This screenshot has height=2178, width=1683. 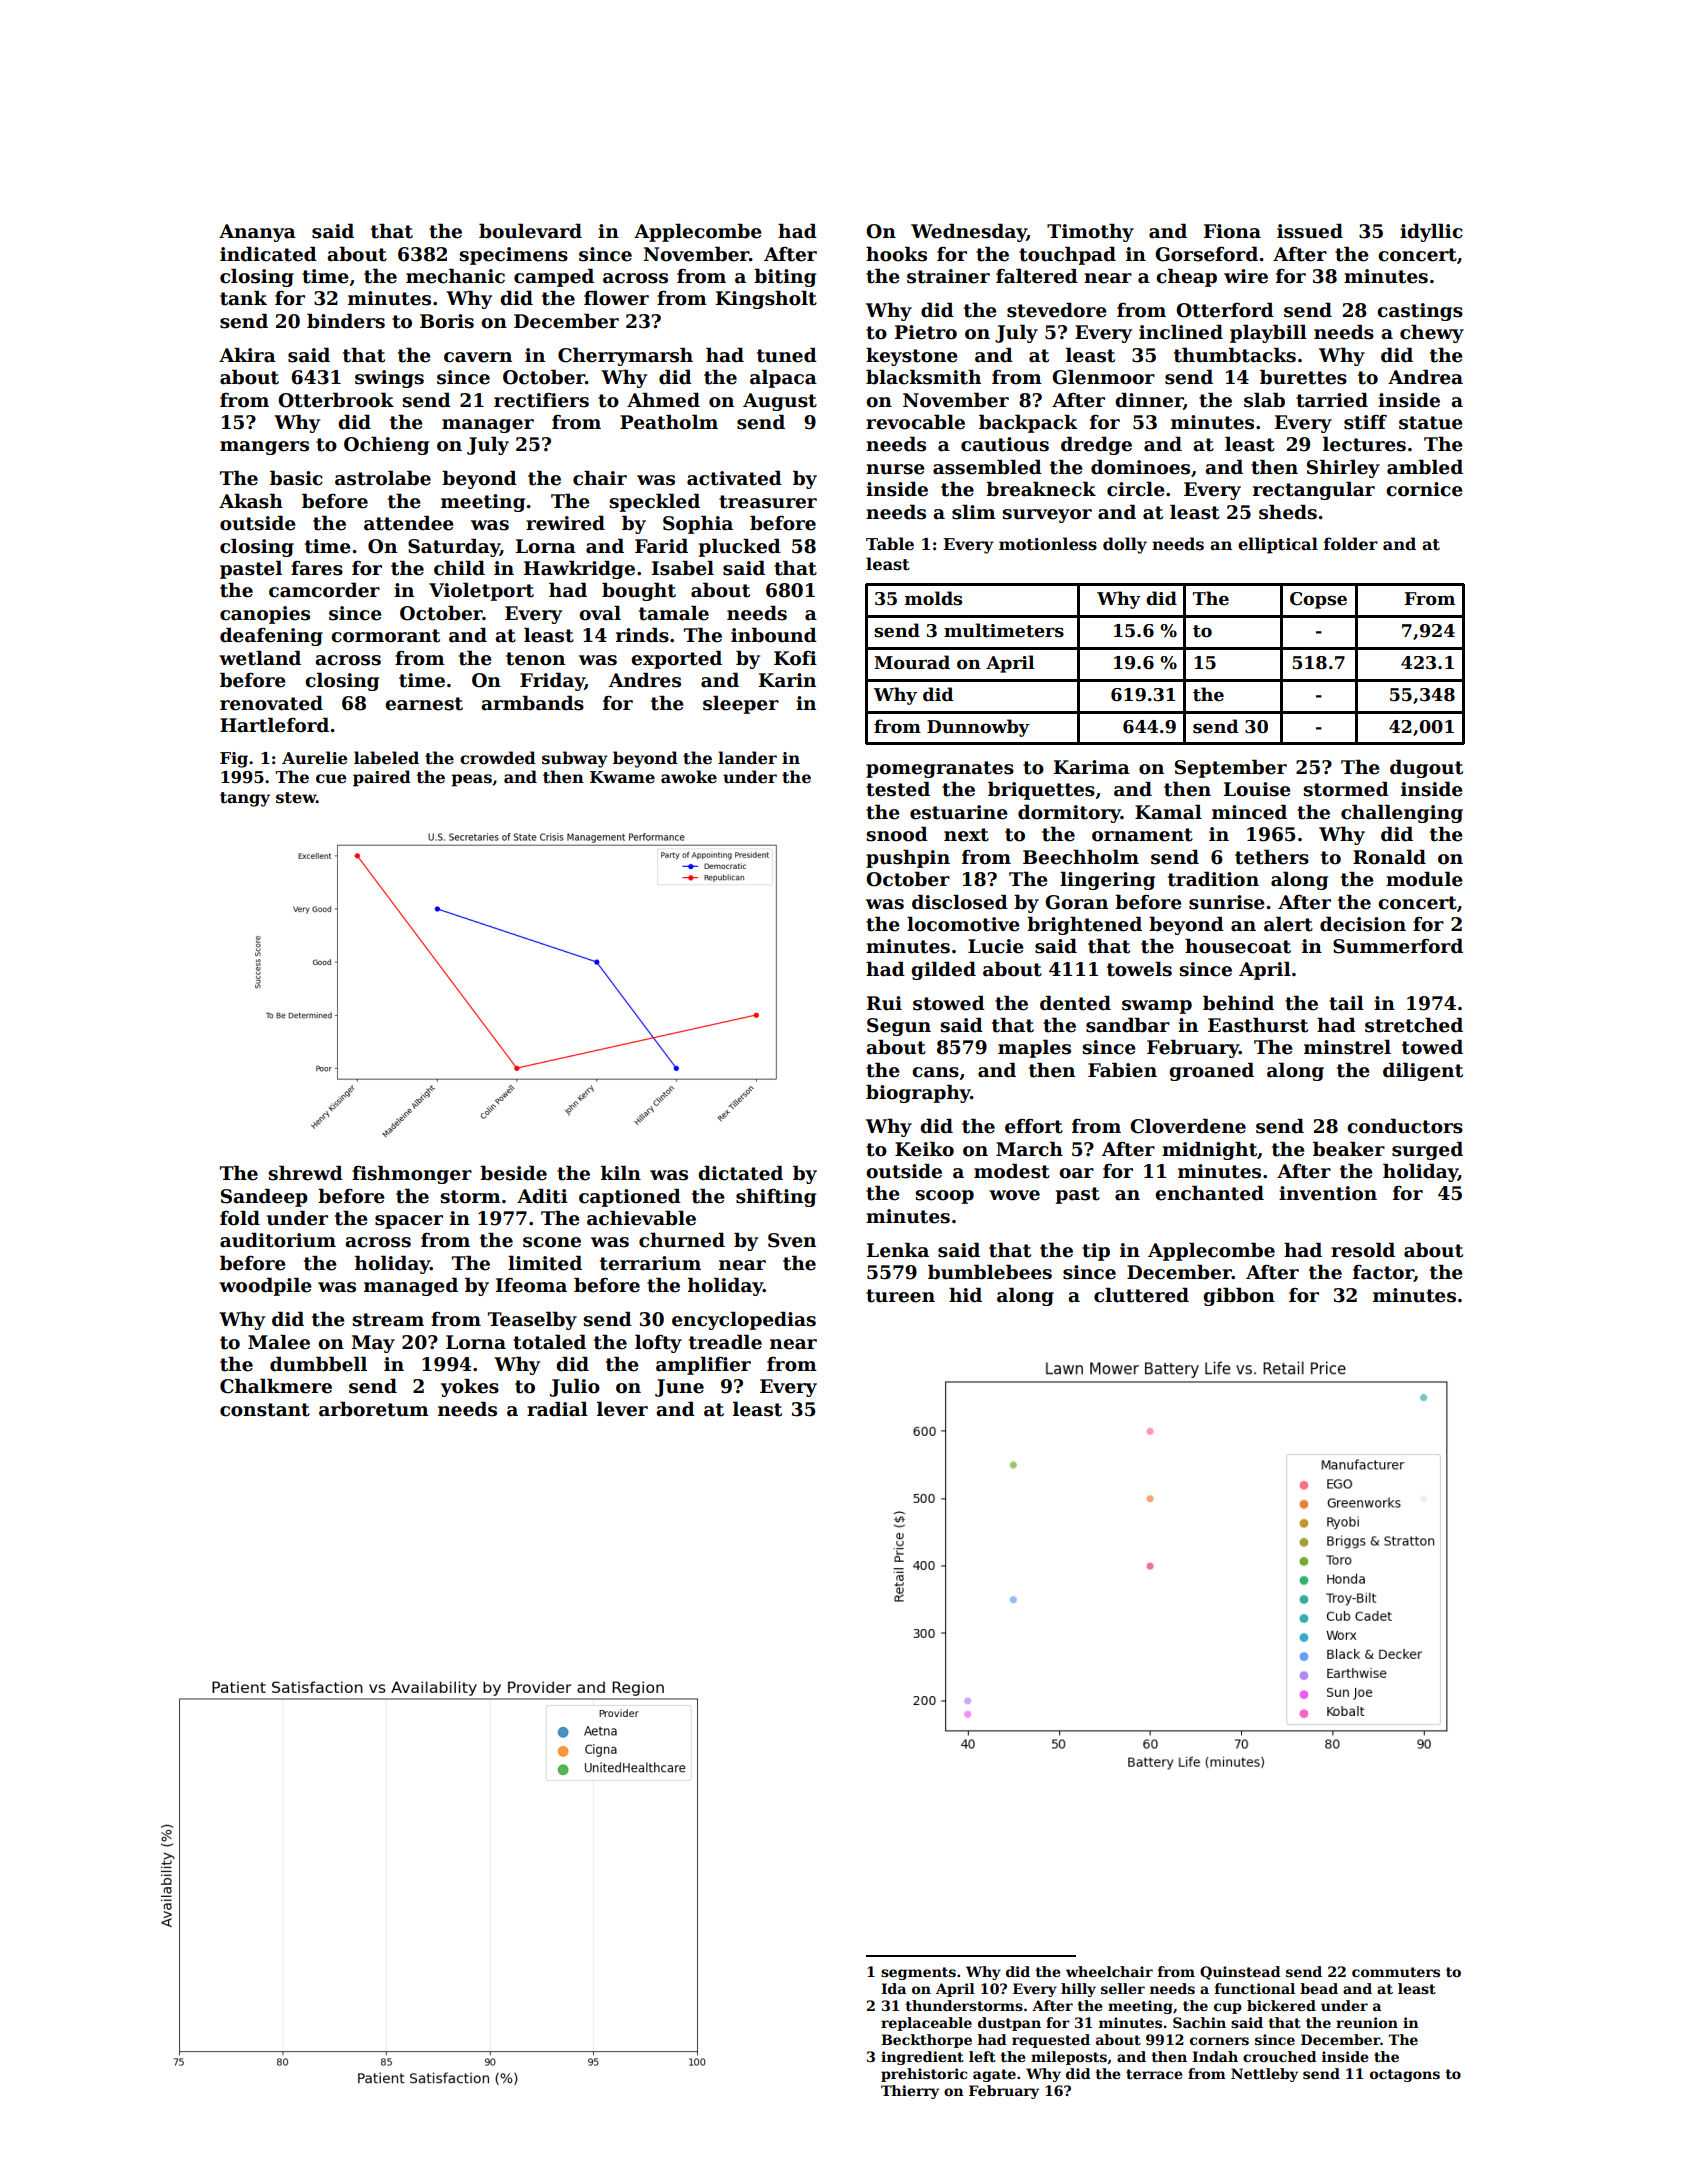 I want to click on Timothy, so click(x=1090, y=232).
